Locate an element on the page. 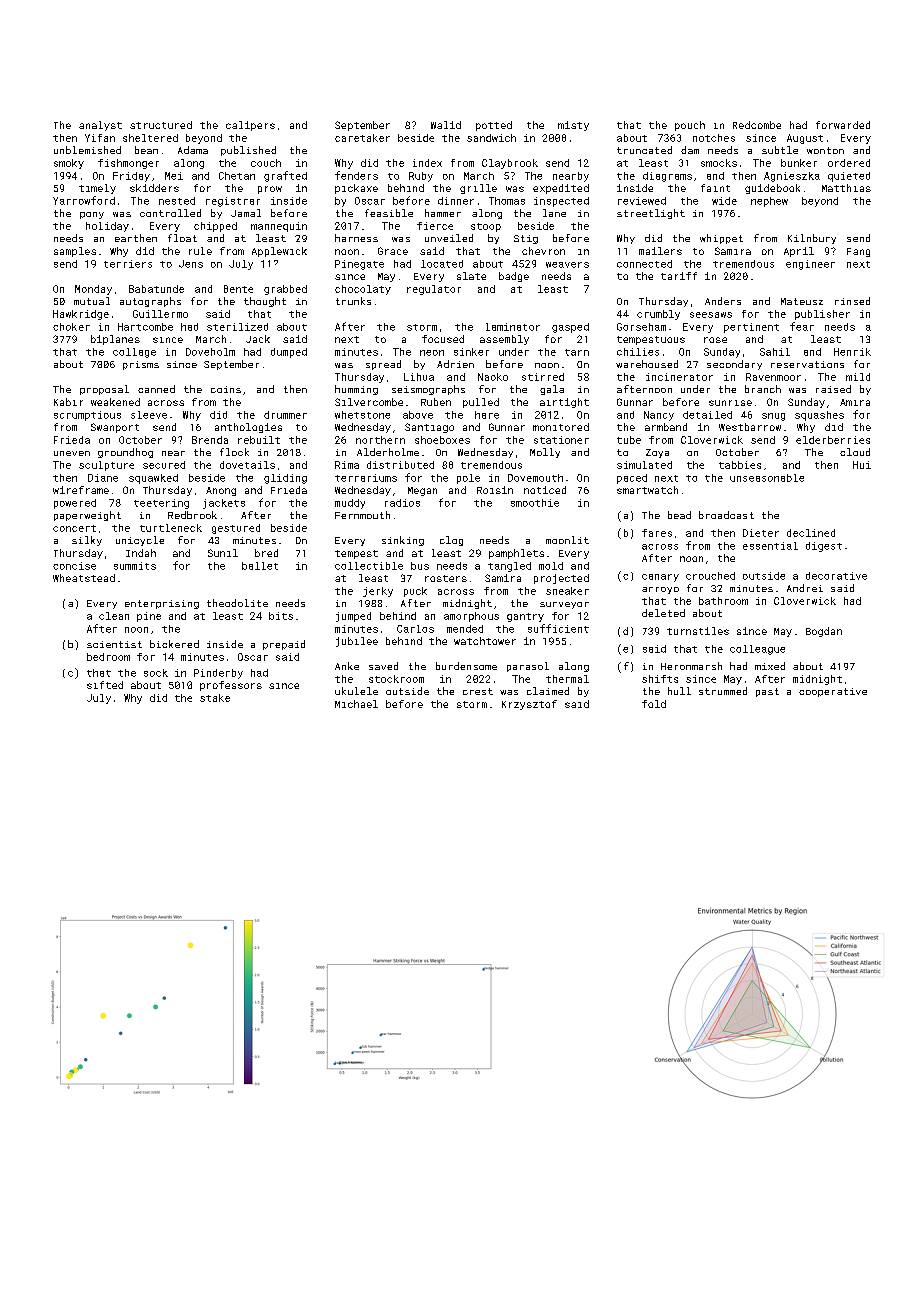 This document has height=1308, width=924. Adrien is located at coordinates (455, 364).
